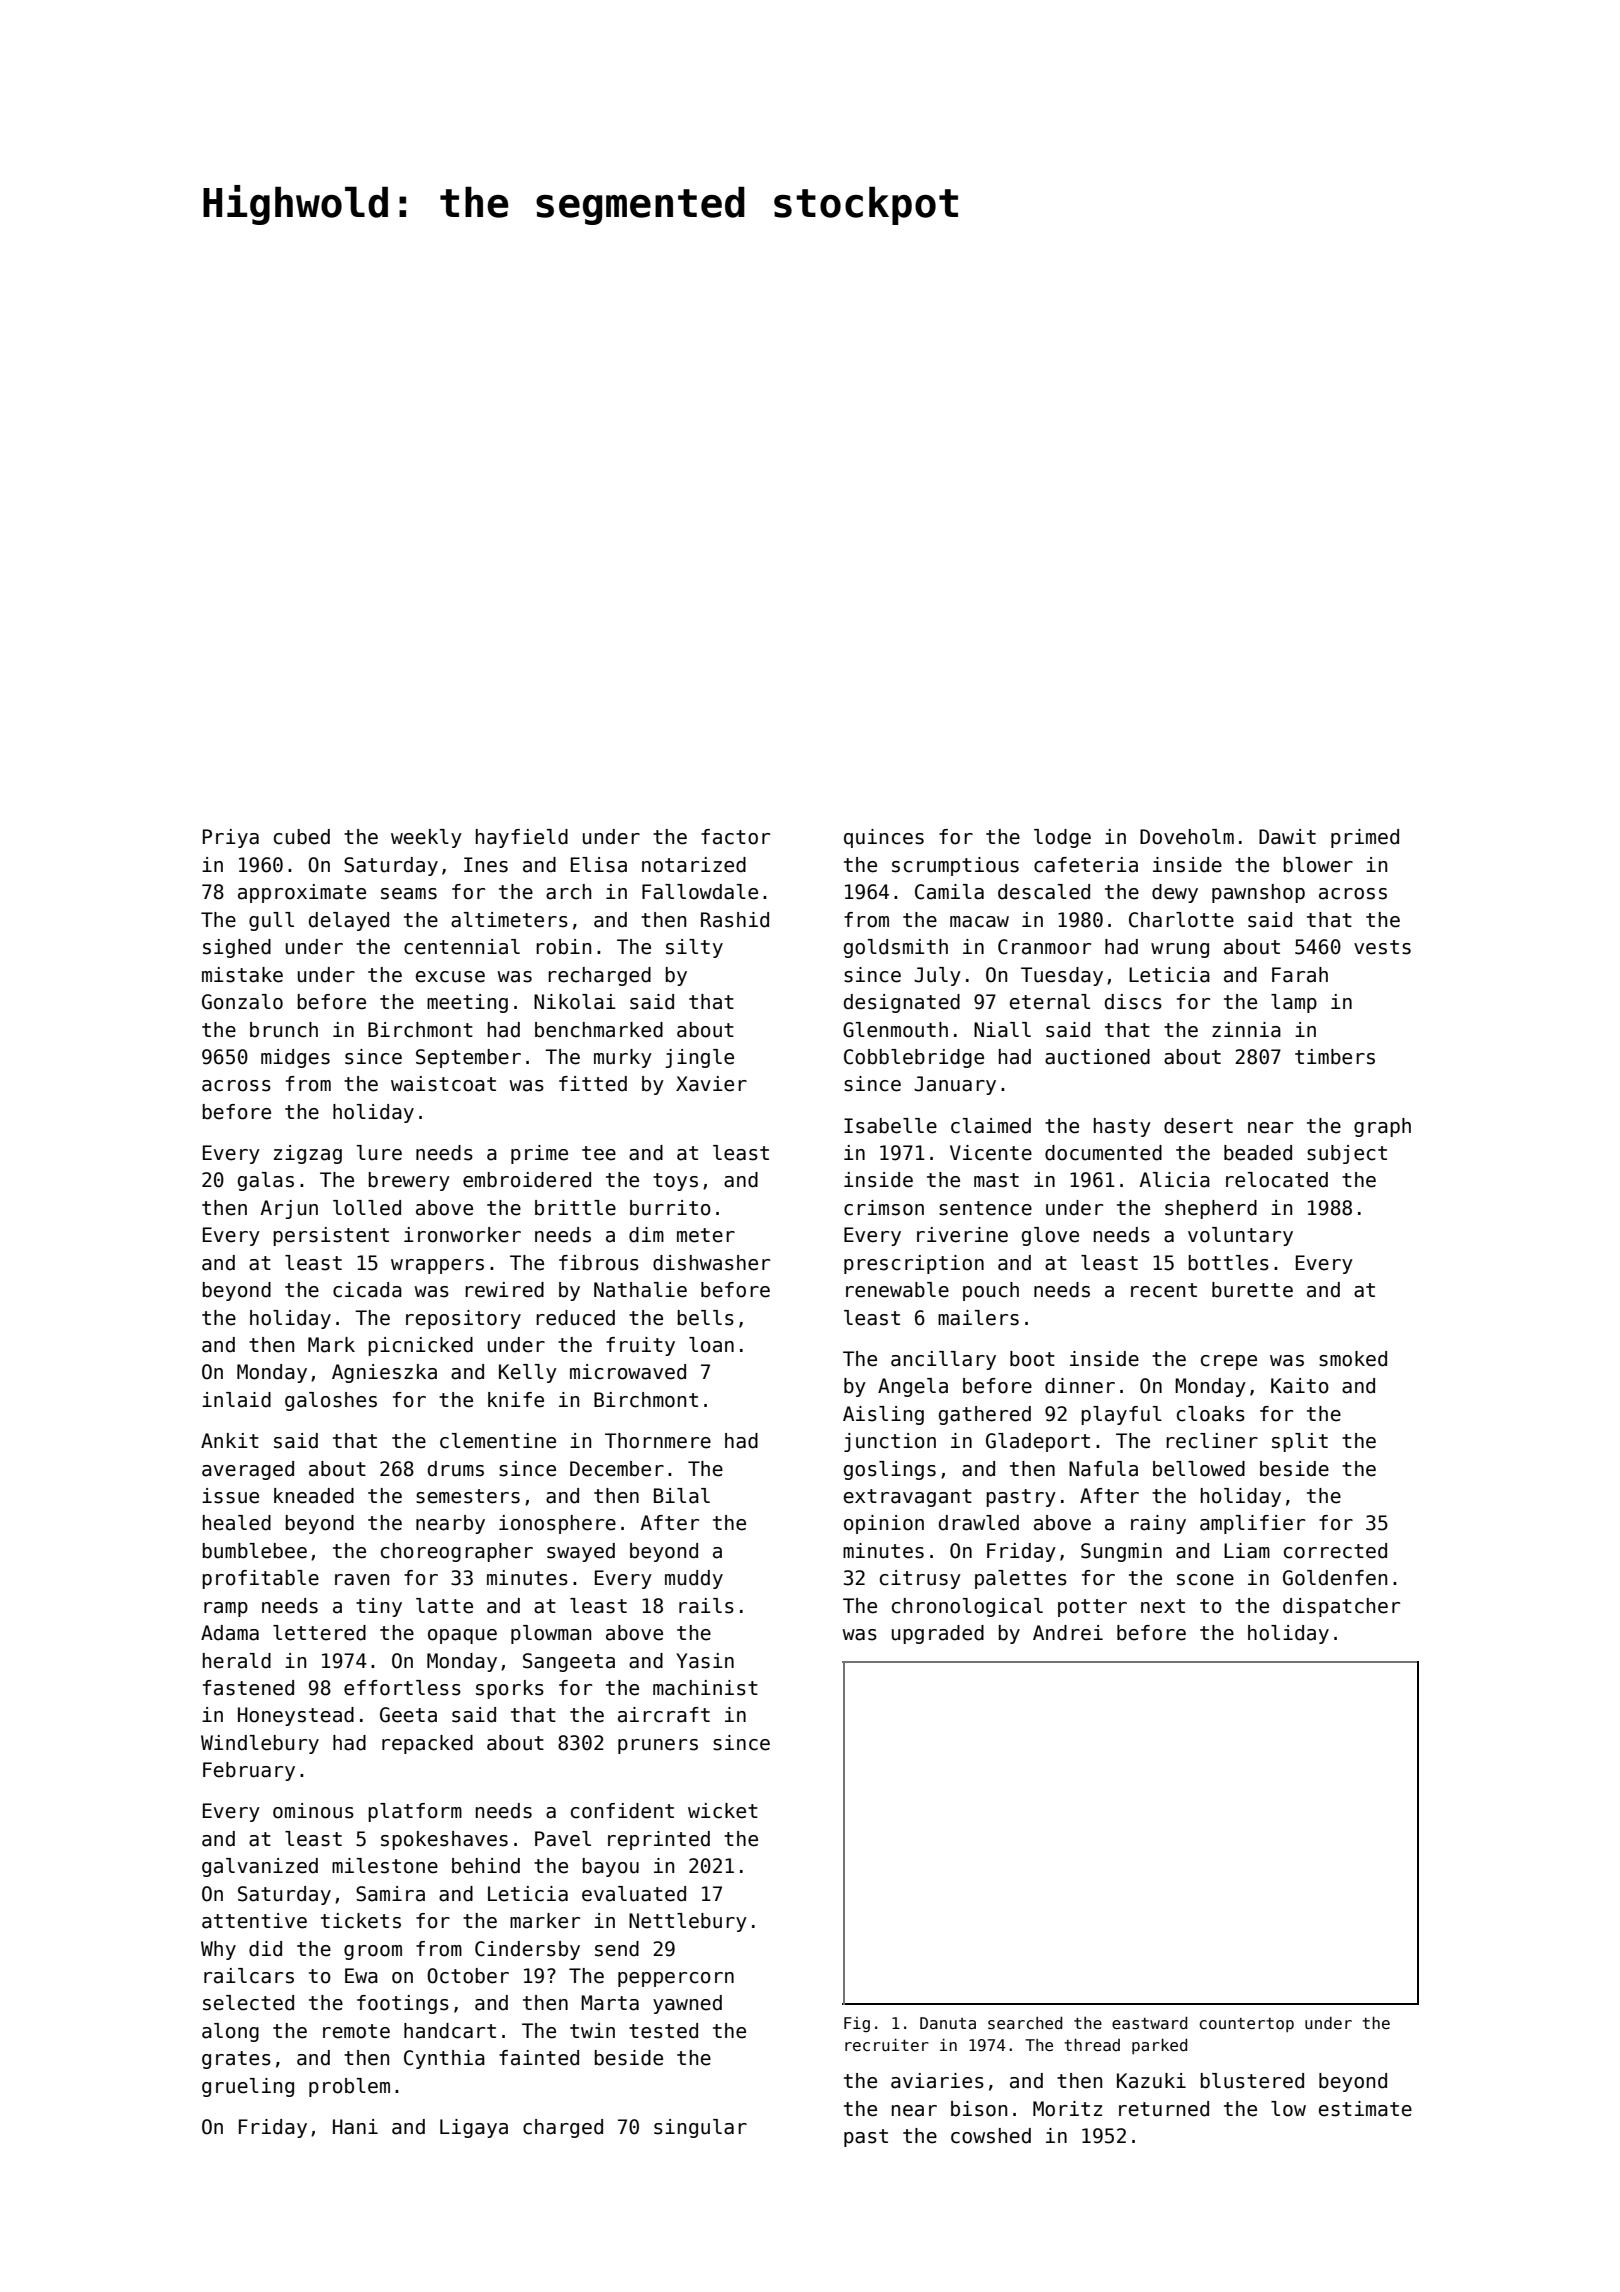  Describe the element at coordinates (705, 1688) in the document. I see `machinist` at that location.
